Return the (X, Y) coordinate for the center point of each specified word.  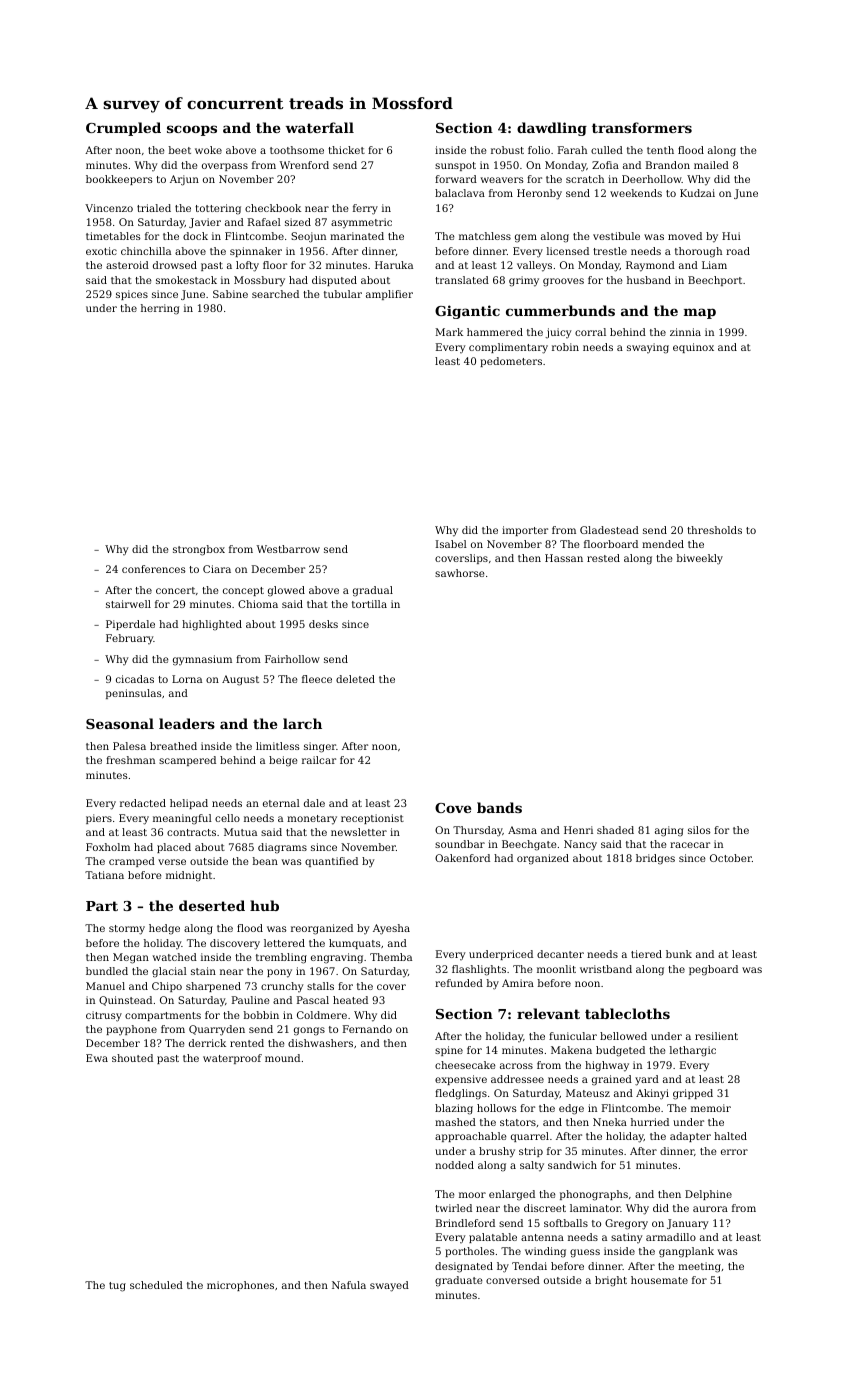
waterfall (319, 127)
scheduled (156, 1285)
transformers (642, 127)
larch (302, 723)
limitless (278, 746)
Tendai (529, 1266)
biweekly (700, 559)
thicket (346, 150)
